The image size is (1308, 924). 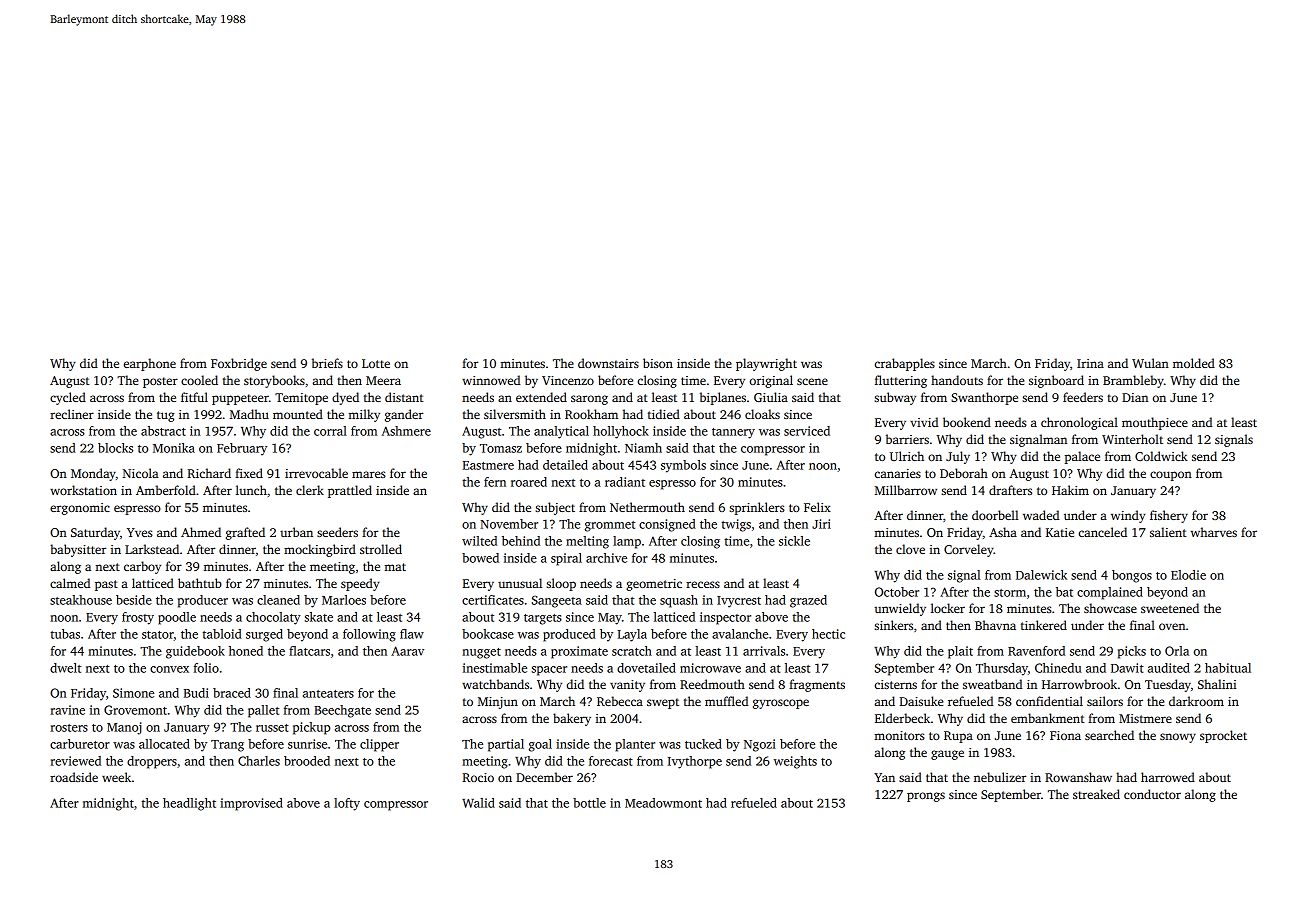 What do you see at coordinates (1170, 608) in the screenshot?
I see `sweetened` at bounding box center [1170, 608].
